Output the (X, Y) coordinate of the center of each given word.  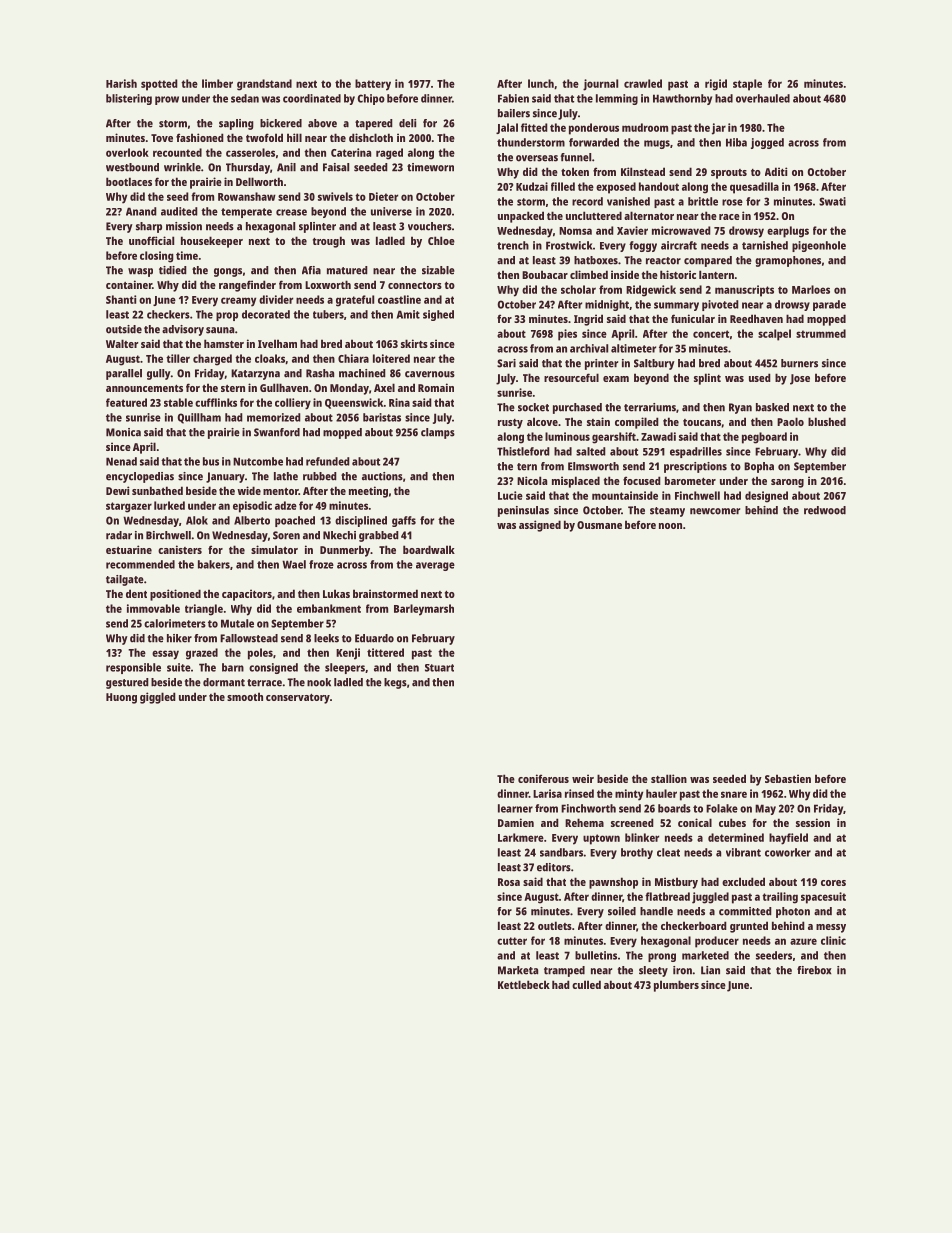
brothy (637, 853)
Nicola (532, 480)
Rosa (509, 882)
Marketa (518, 970)
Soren (286, 535)
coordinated (312, 98)
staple (747, 85)
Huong (121, 698)
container (129, 284)
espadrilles (696, 452)
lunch (541, 83)
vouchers (430, 226)
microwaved (681, 230)
